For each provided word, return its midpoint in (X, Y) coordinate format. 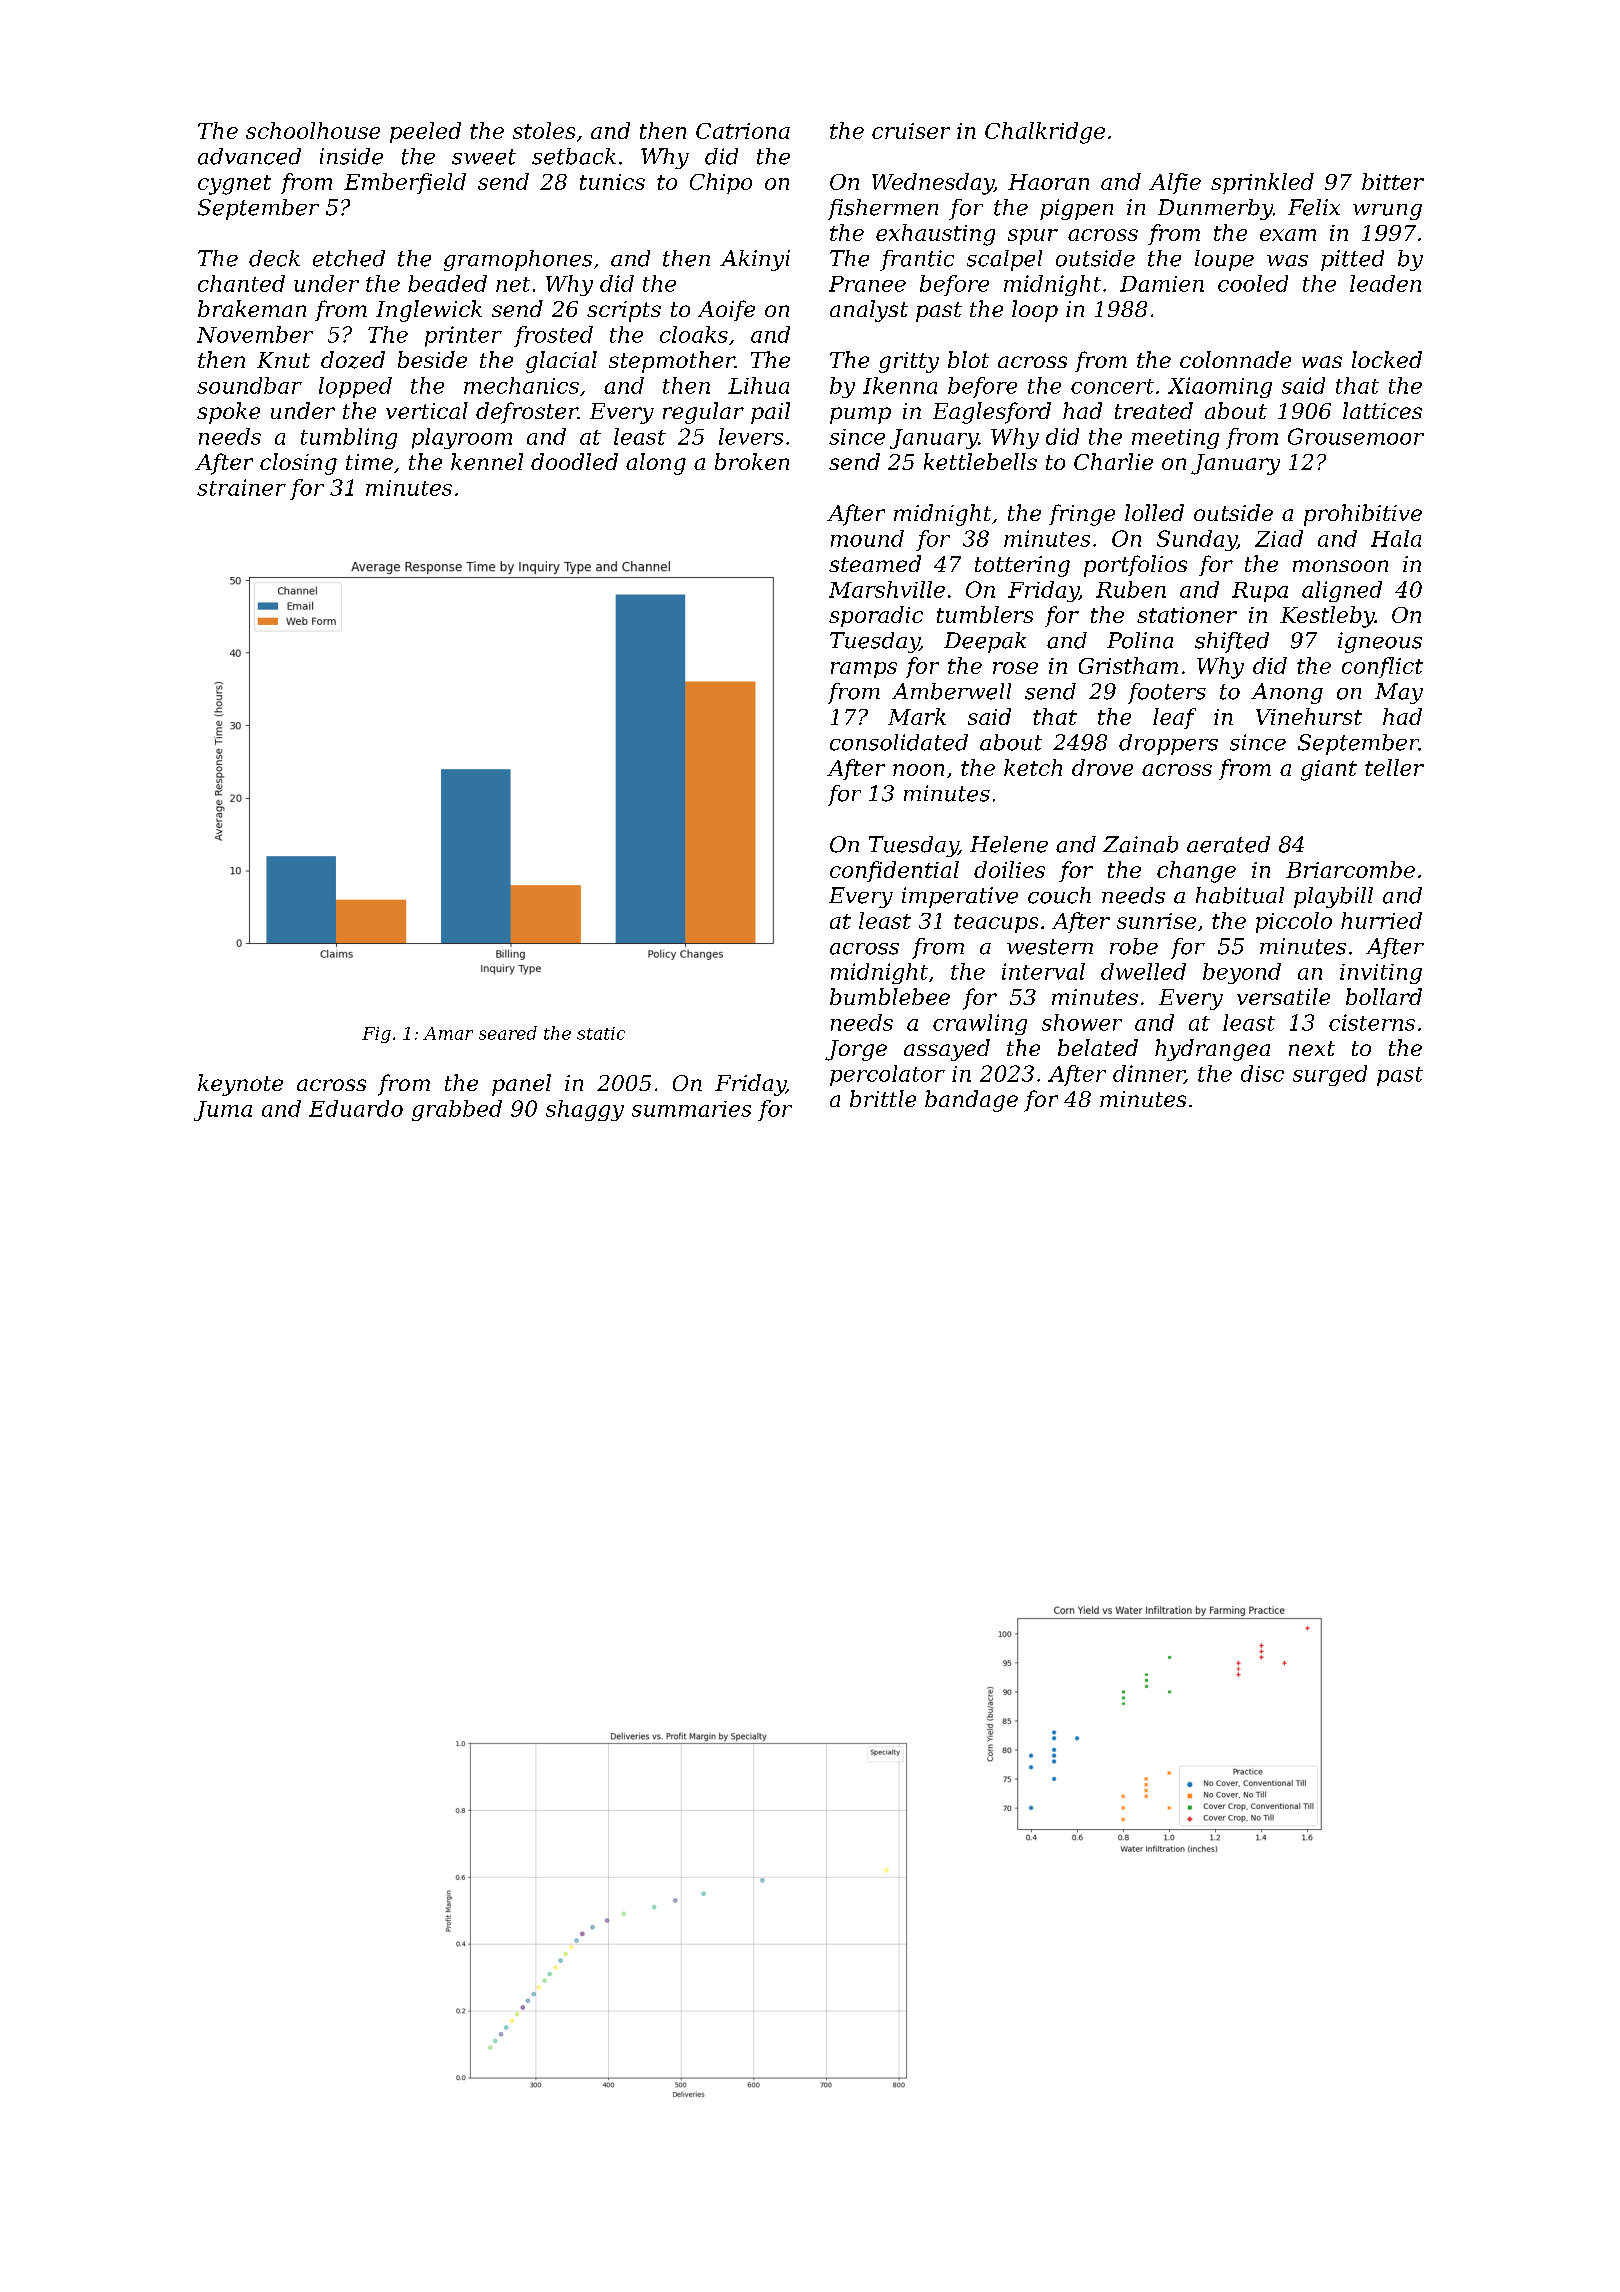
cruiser (911, 131)
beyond (1242, 973)
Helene (1009, 844)
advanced (249, 156)
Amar (448, 1033)
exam (1288, 235)
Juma (223, 1111)
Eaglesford (992, 413)
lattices (1382, 410)
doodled (574, 461)
